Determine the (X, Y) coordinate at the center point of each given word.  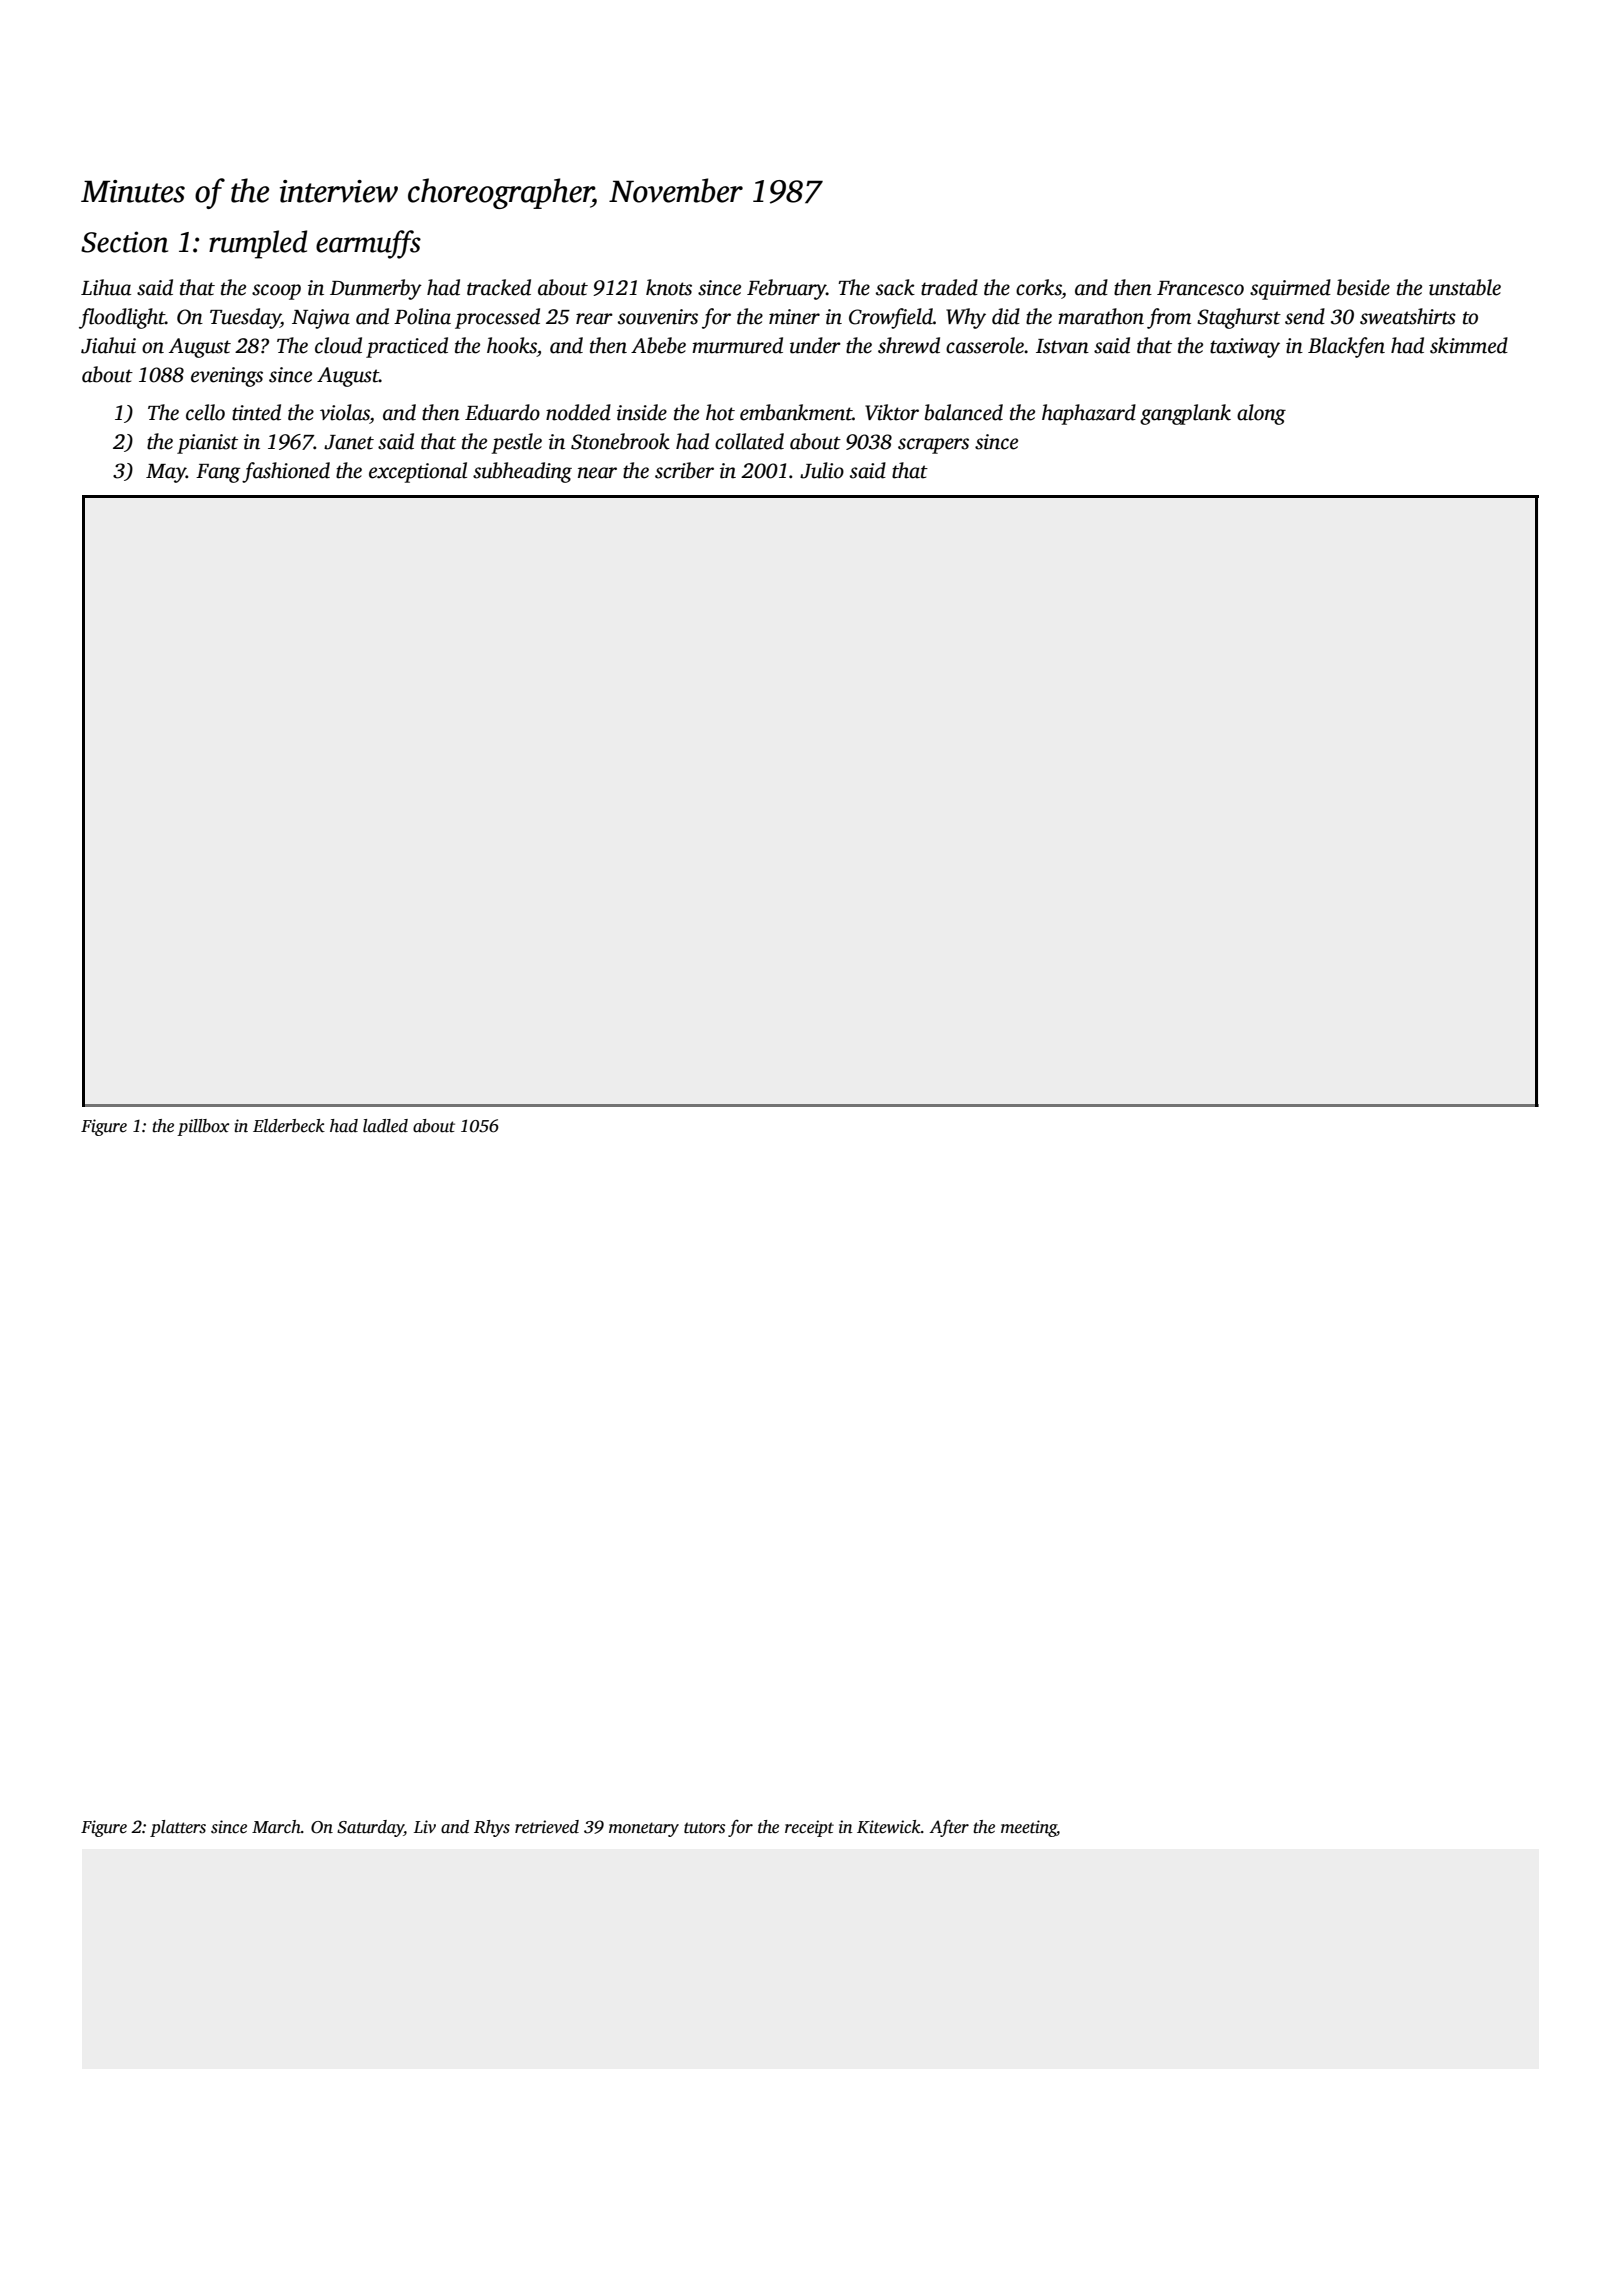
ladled (385, 1126)
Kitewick (889, 1827)
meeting (1029, 1828)
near (597, 473)
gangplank (1185, 414)
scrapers (933, 446)
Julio (822, 470)
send (1305, 316)
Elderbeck (289, 1126)
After (949, 1828)
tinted (256, 412)
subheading (522, 472)
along (1261, 414)
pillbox (203, 1127)
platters (178, 1828)
